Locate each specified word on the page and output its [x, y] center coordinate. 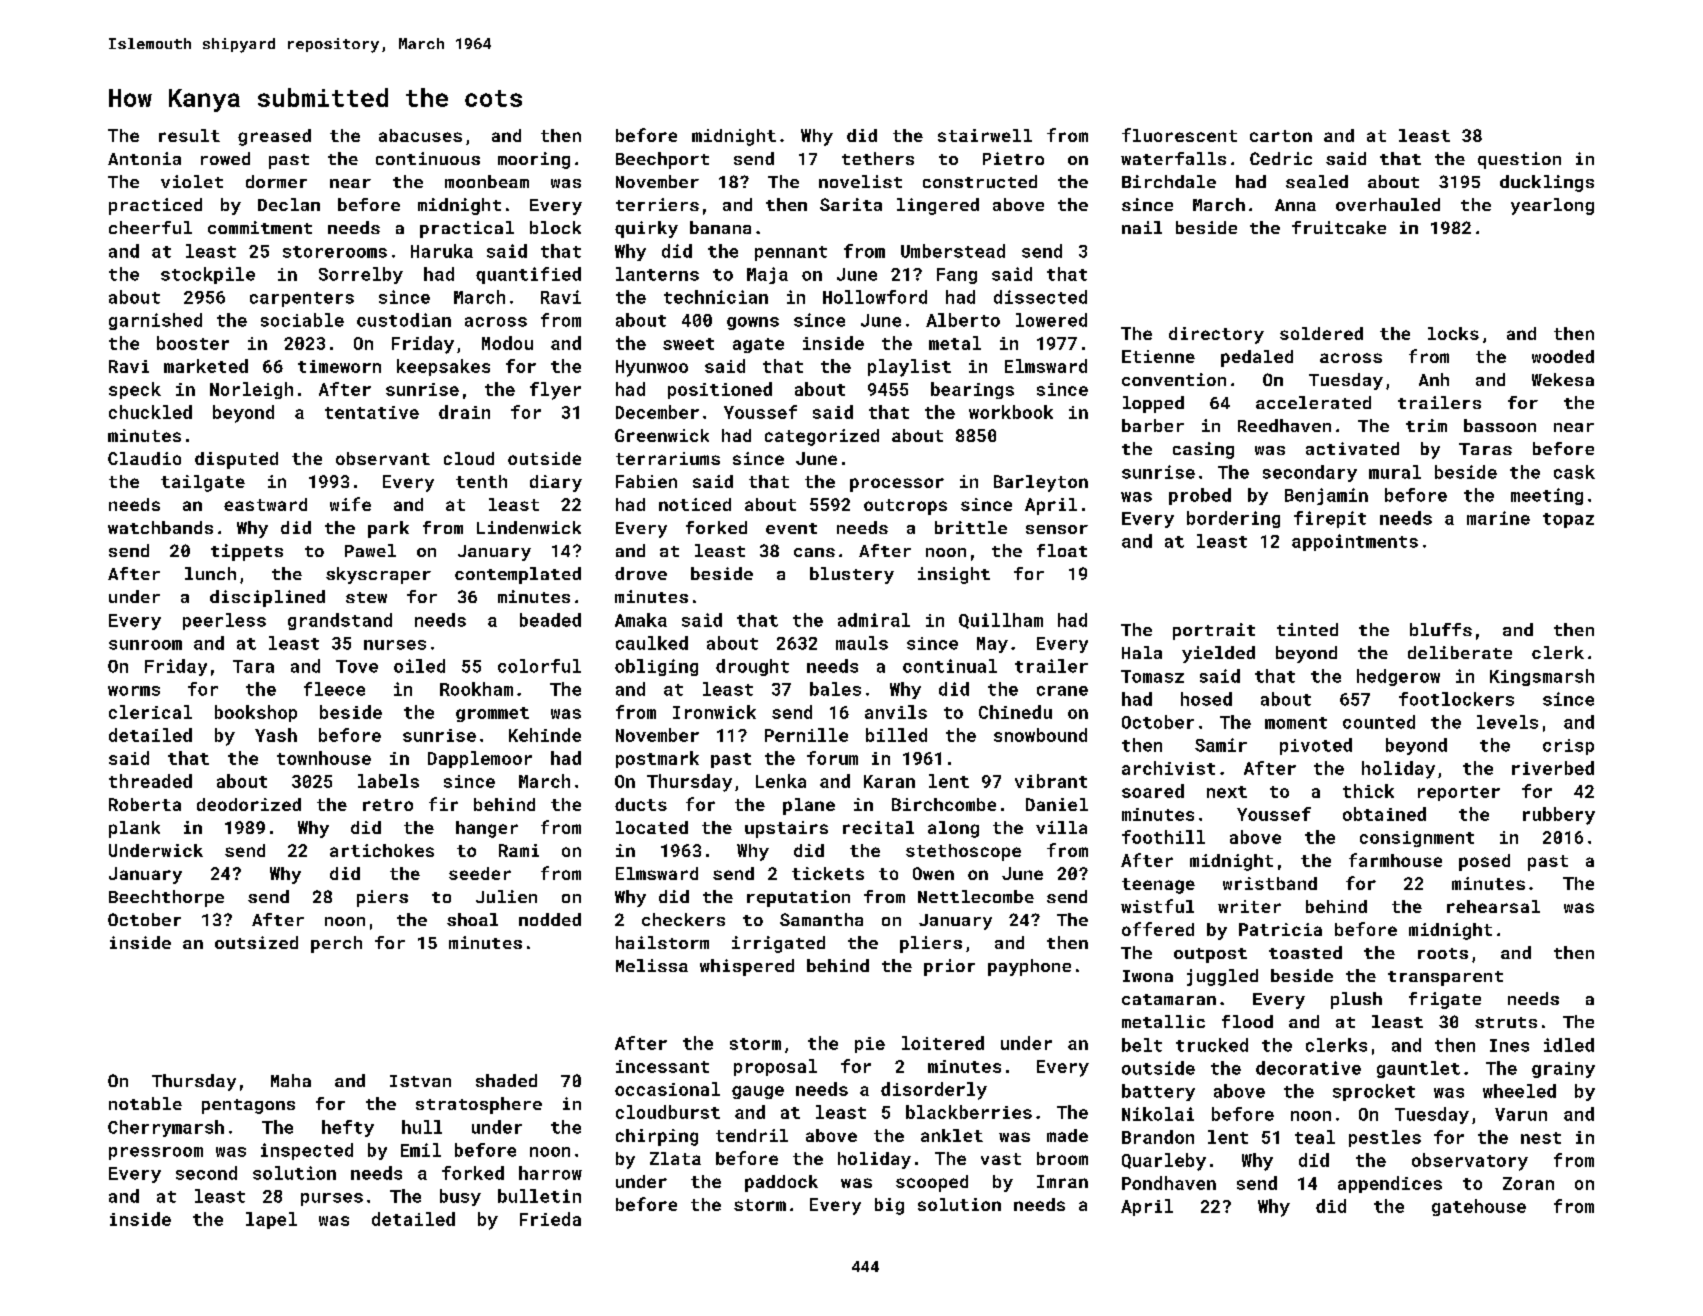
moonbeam [487, 181]
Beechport [662, 160]
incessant [662, 1066]
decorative [1308, 1068]
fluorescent [1179, 135]
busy [460, 1197]
